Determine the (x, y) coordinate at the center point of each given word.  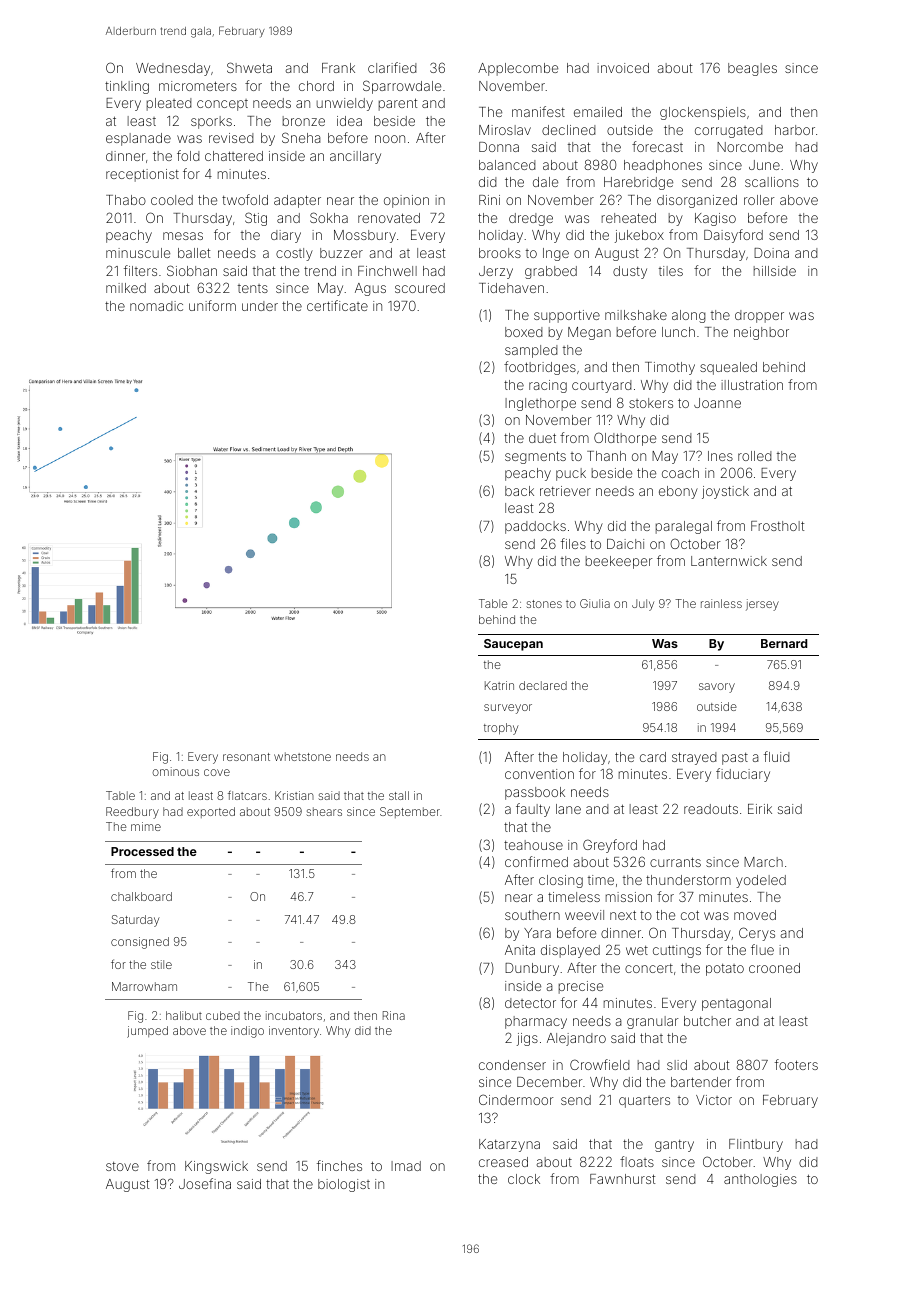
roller (759, 200)
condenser (512, 1065)
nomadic (156, 306)
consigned (140, 943)
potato (725, 970)
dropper (759, 316)
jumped (147, 1032)
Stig (256, 219)
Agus (370, 289)
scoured (420, 288)
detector (530, 1003)
